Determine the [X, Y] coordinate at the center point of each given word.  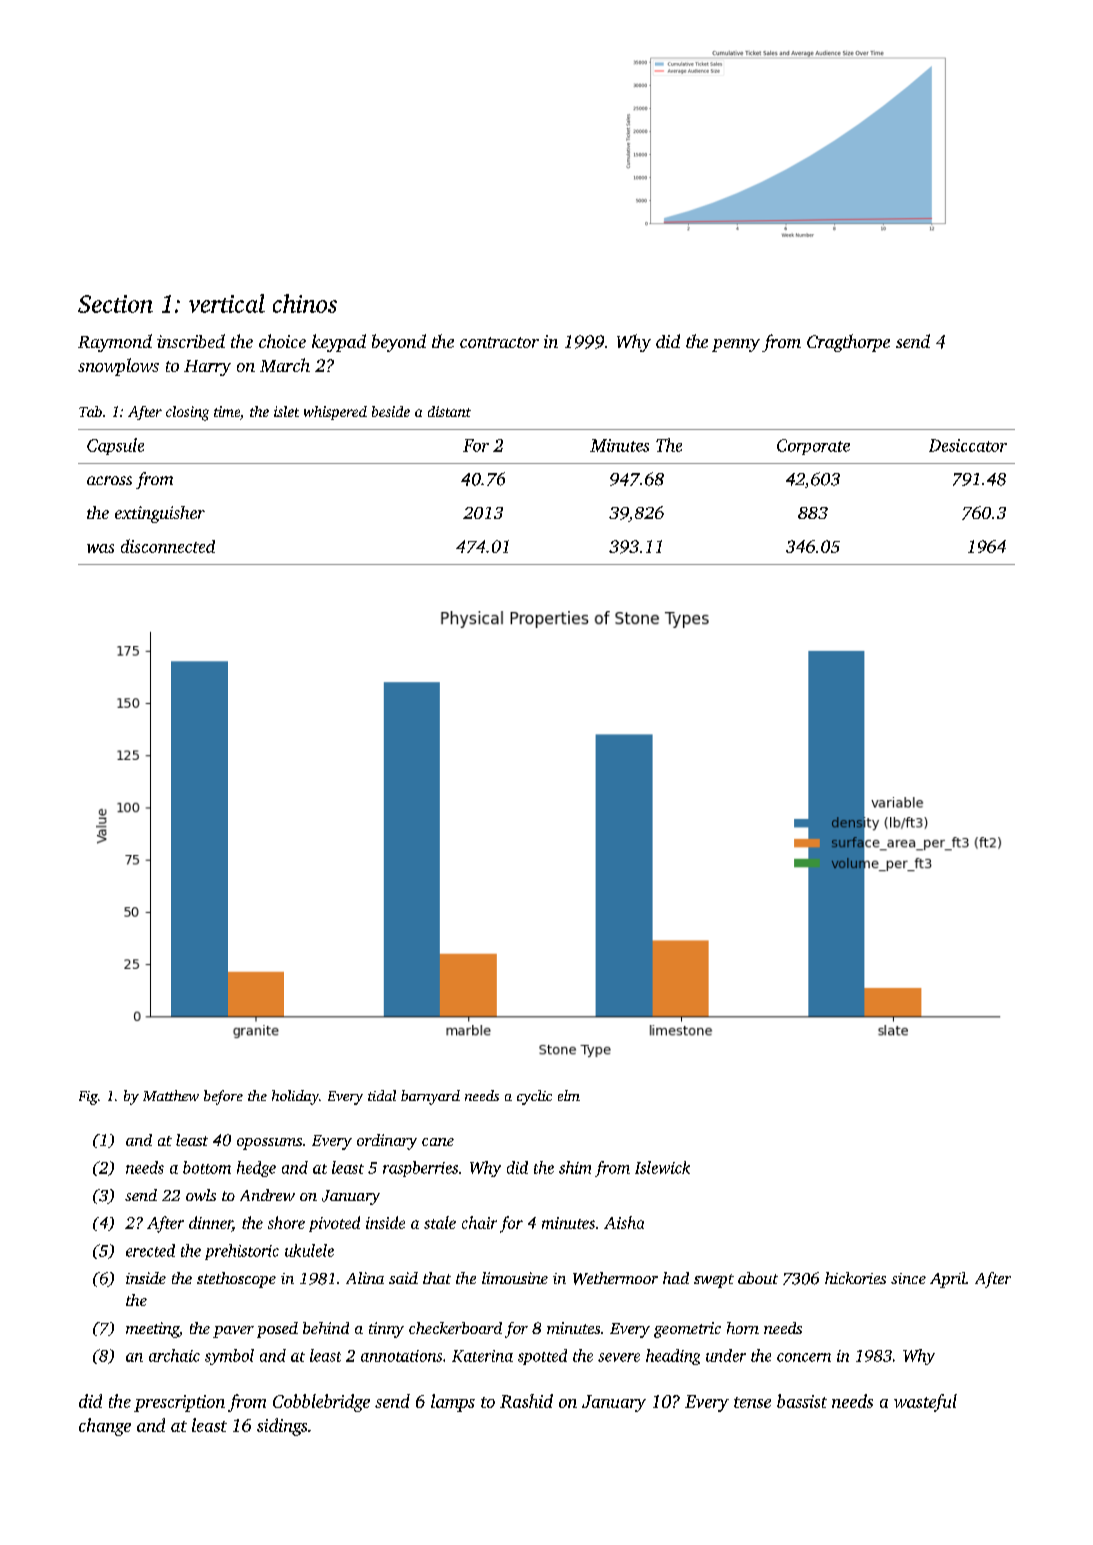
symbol [229, 1357]
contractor [499, 342]
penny [736, 345]
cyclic [534, 1097]
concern [804, 1357]
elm [569, 1095]
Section [115, 304]
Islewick [662, 1167]
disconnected [168, 546]
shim [575, 1167]
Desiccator [968, 445]
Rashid [526, 1401]
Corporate [813, 447]
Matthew [171, 1095]
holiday [295, 1097]
